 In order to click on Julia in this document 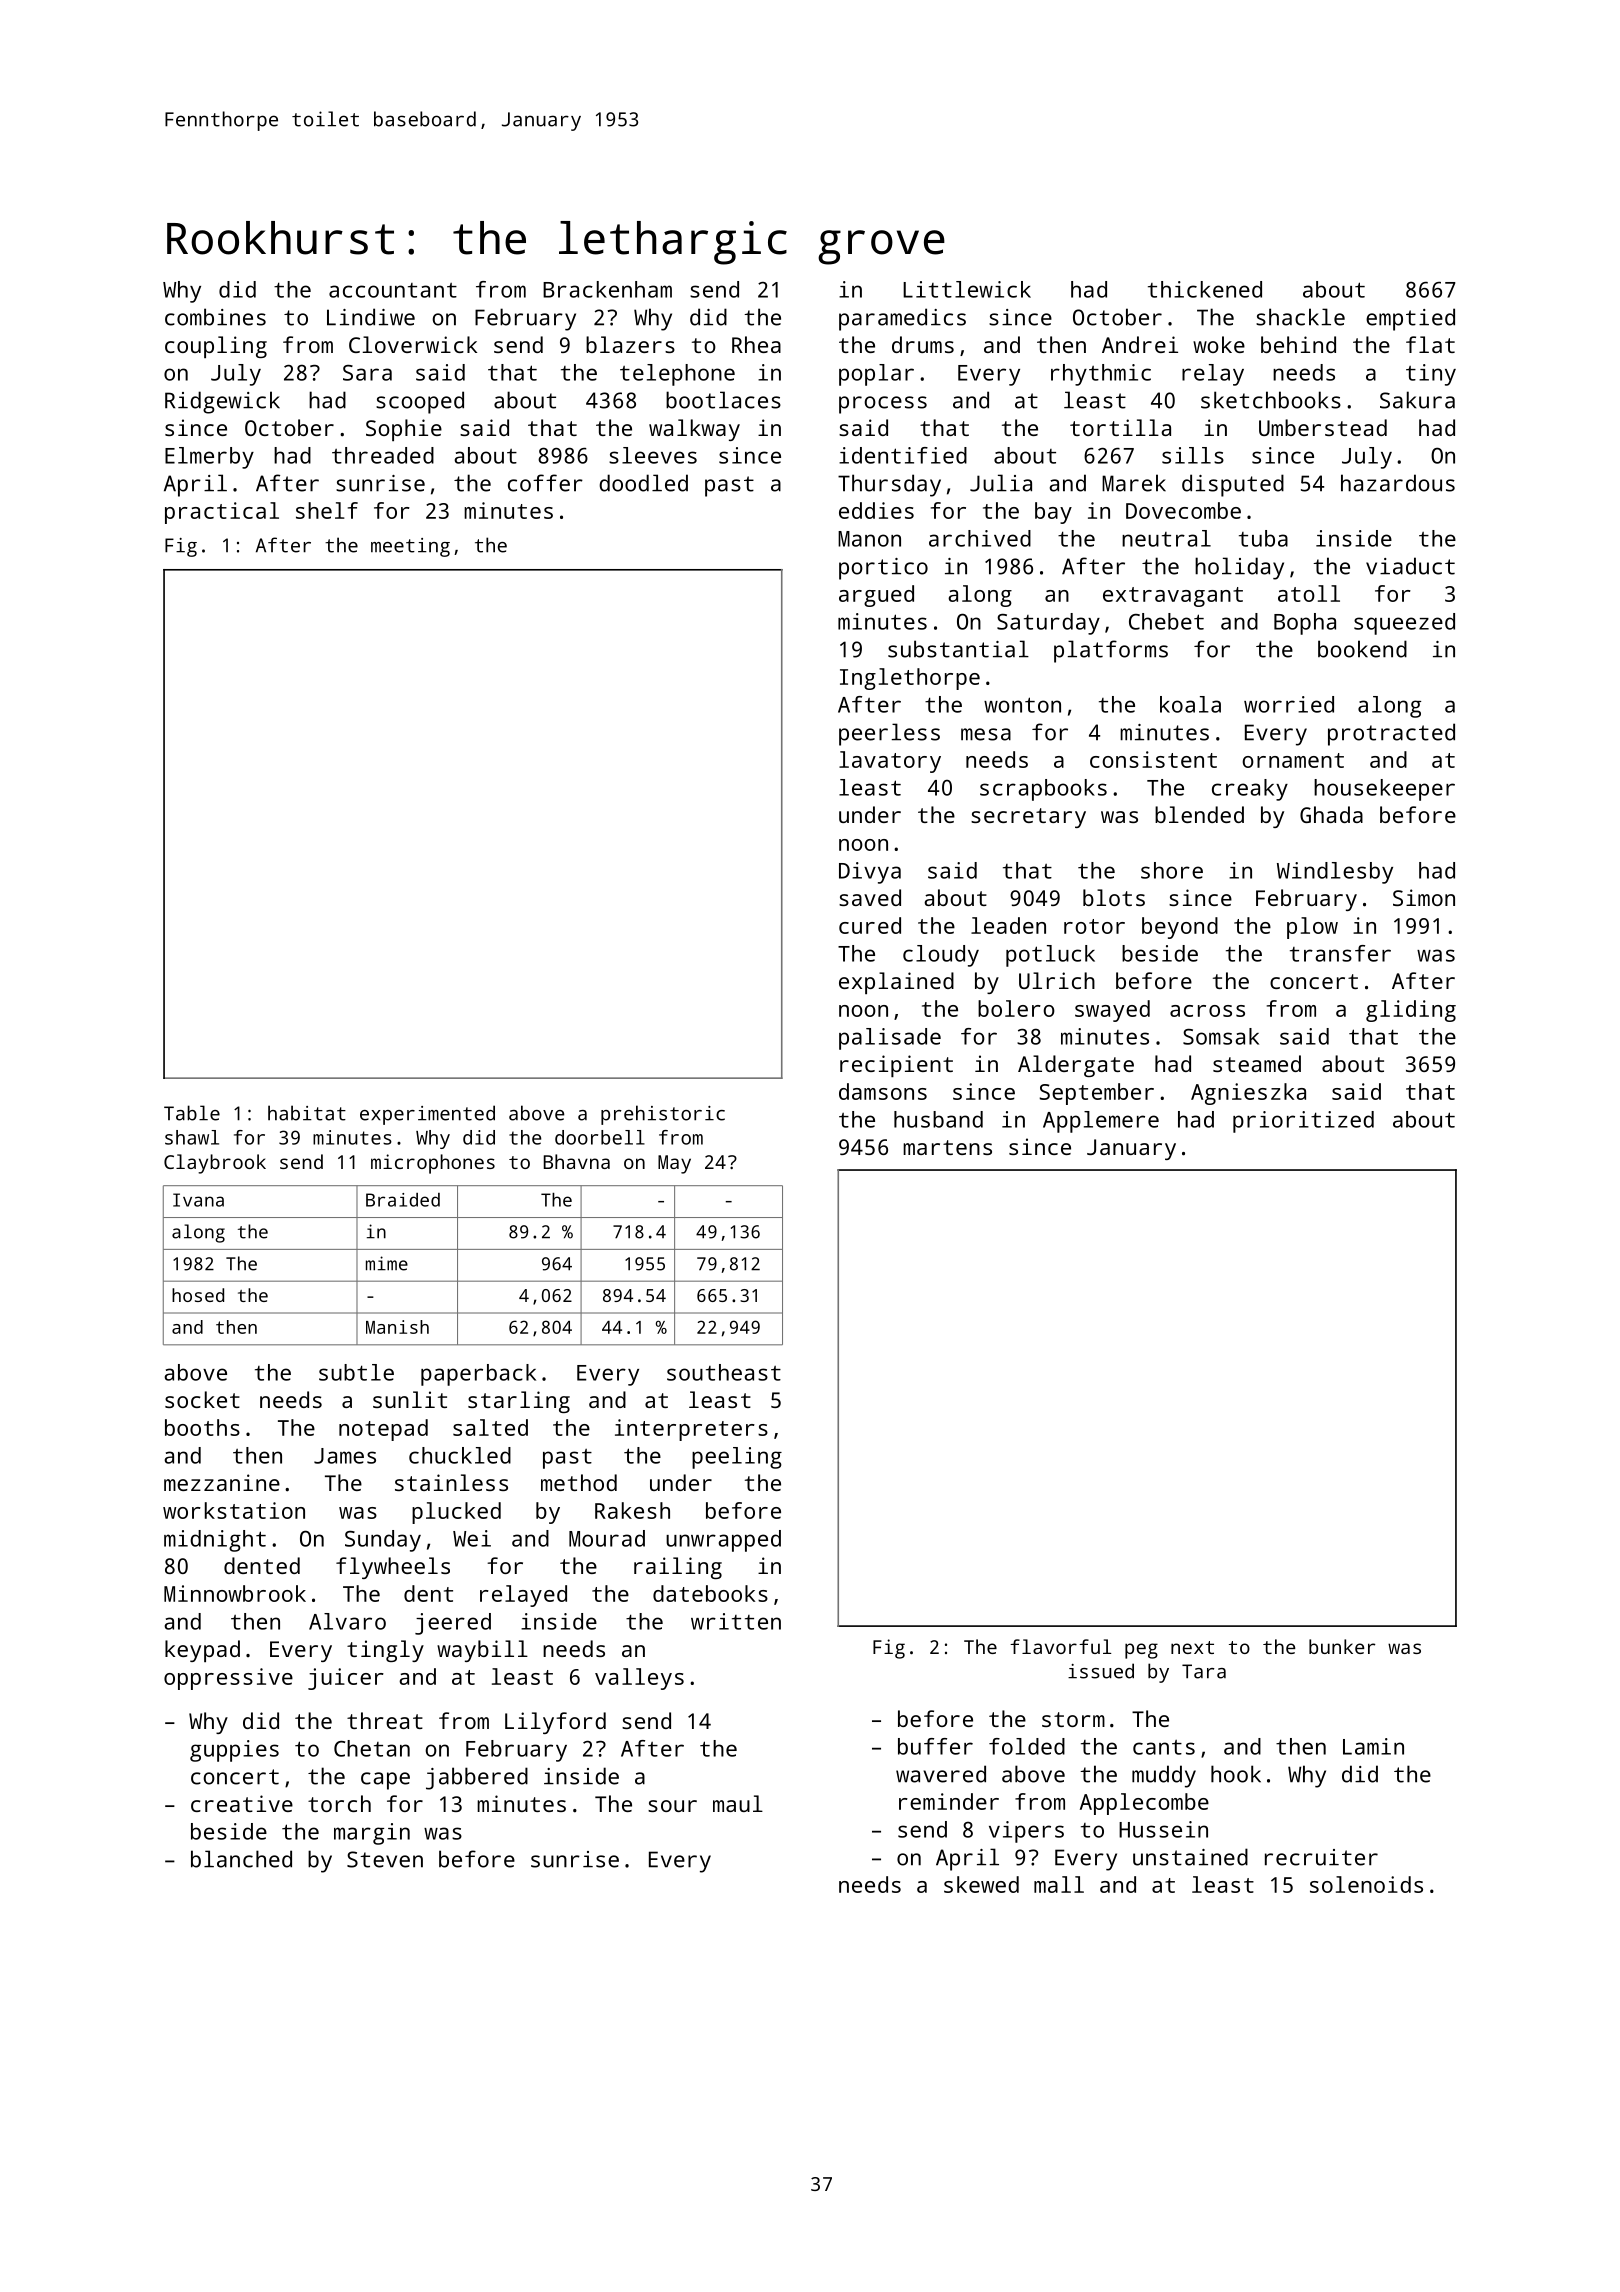, I will do `click(1001, 483)`.
